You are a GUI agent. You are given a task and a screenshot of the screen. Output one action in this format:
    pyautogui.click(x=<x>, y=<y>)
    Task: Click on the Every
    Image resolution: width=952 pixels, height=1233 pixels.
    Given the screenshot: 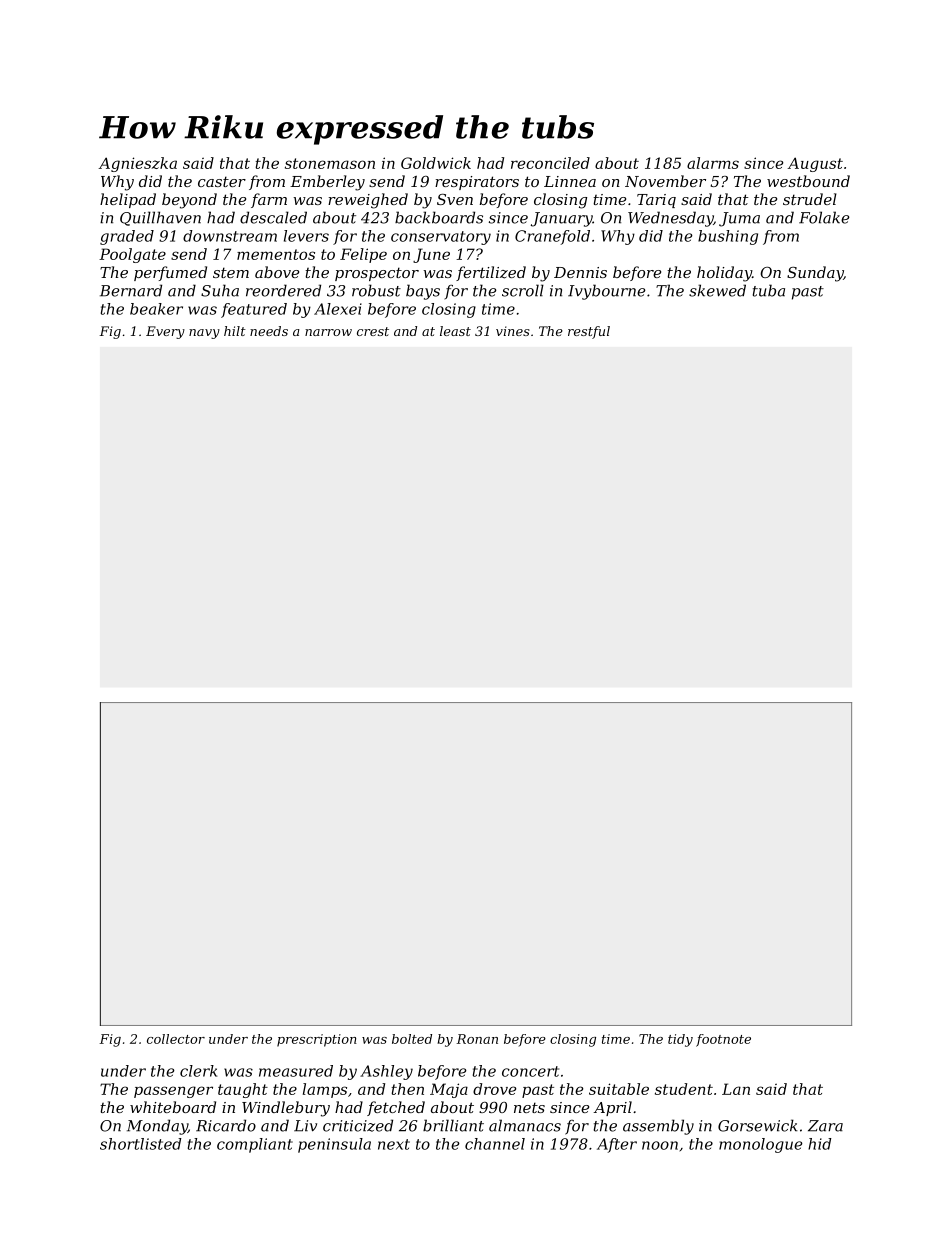 What is the action you would take?
    pyautogui.click(x=165, y=332)
